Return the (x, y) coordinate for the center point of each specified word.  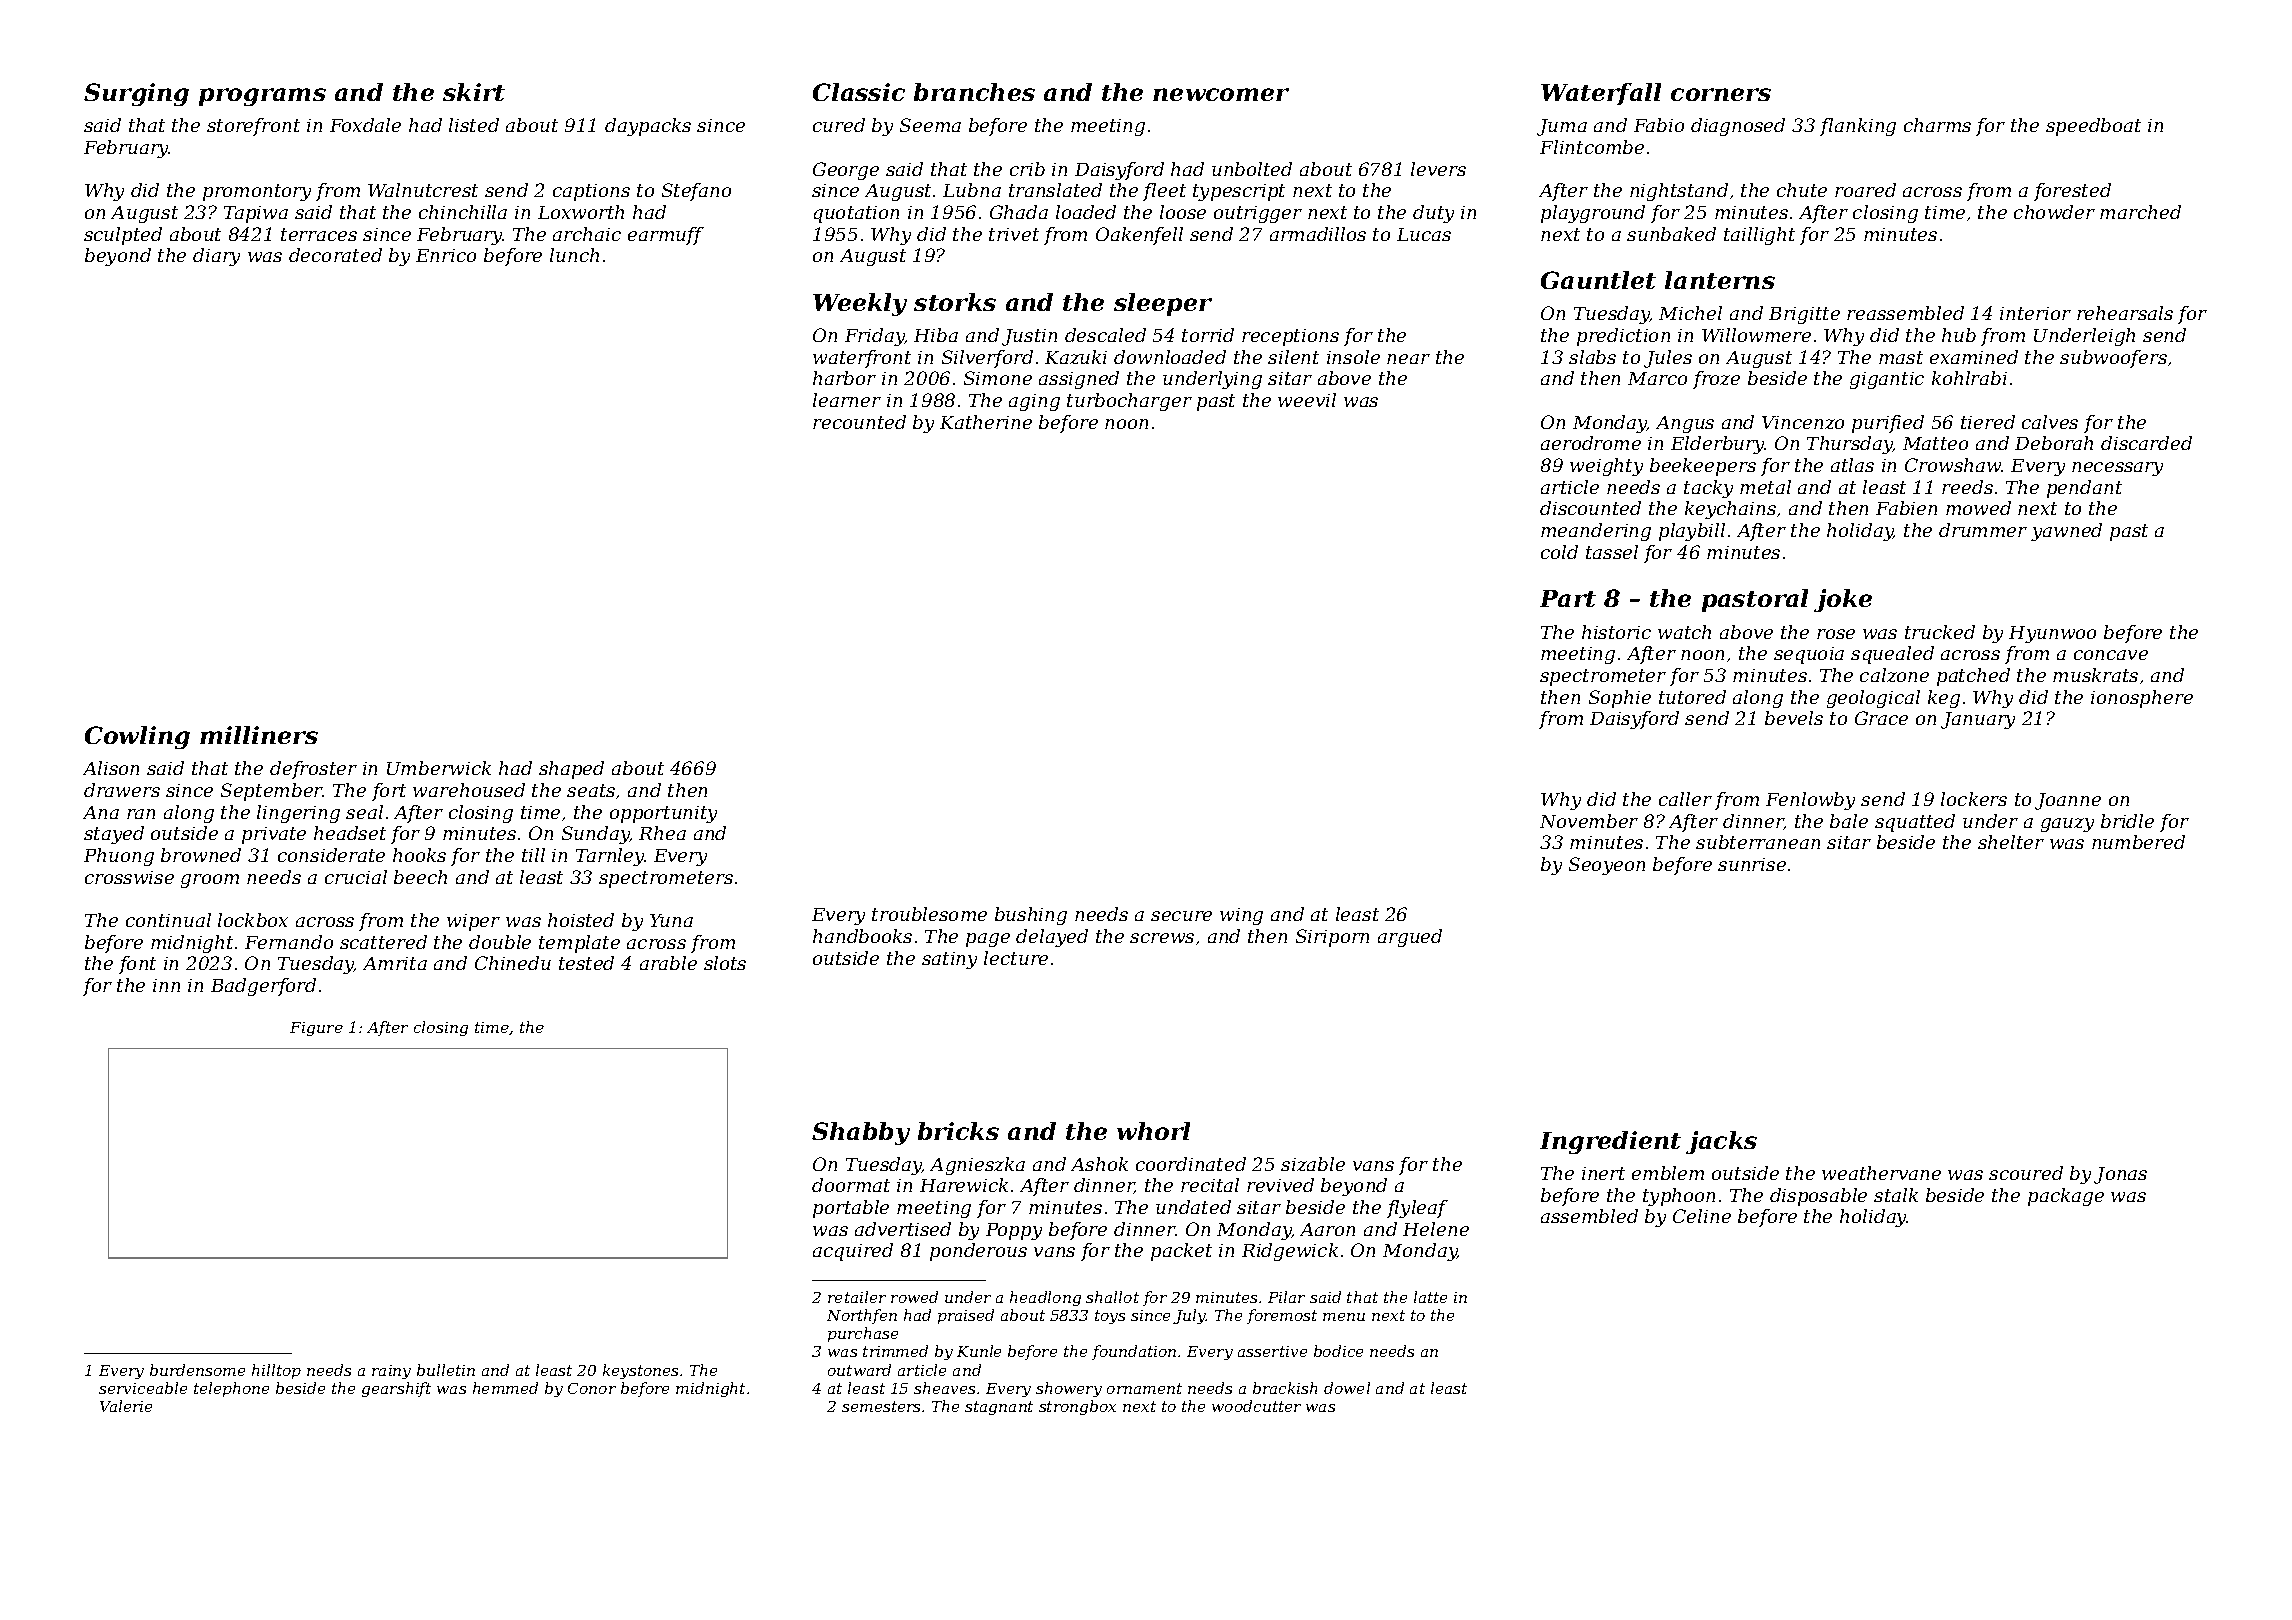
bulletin (446, 1370)
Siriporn (1332, 938)
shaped (571, 770)
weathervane (1881, 1173)
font (137, 965)
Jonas (2120, 1175)
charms (1937, 125)
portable (851, 1209)
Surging (136, 94)
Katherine (986, 422)
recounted (859, 422)
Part (1568, 598)
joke (1843, 600)
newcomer (1221, 94)
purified (1888, 424)
